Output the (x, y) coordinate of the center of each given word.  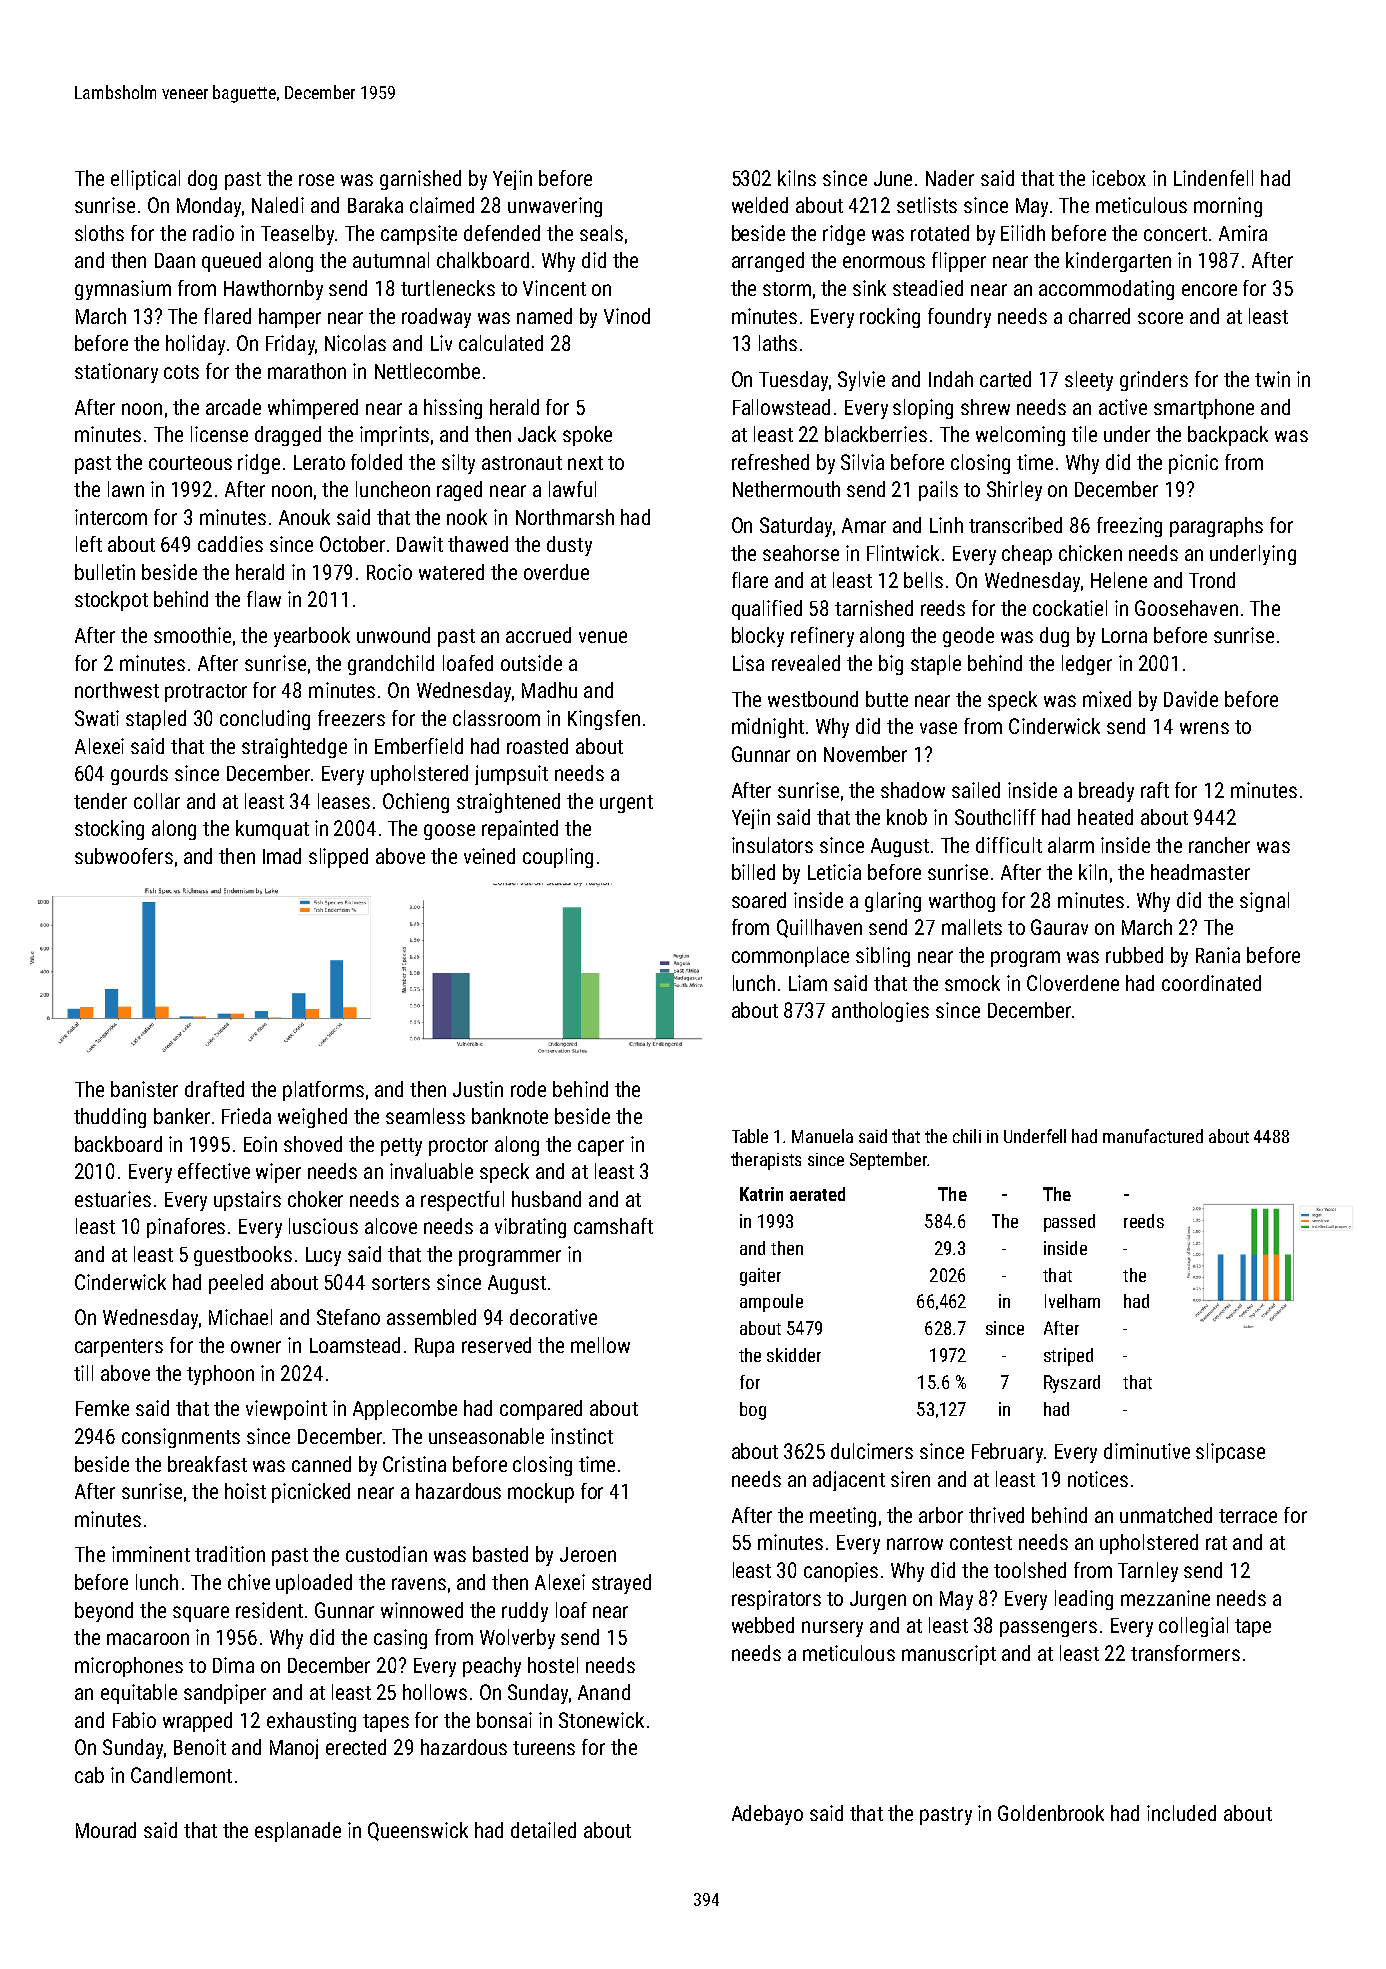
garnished (420, 180)
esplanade (298, 1832)
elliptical (145, 180)
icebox (1119, 178)
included (1181, 1813)
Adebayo (767, 1815)
